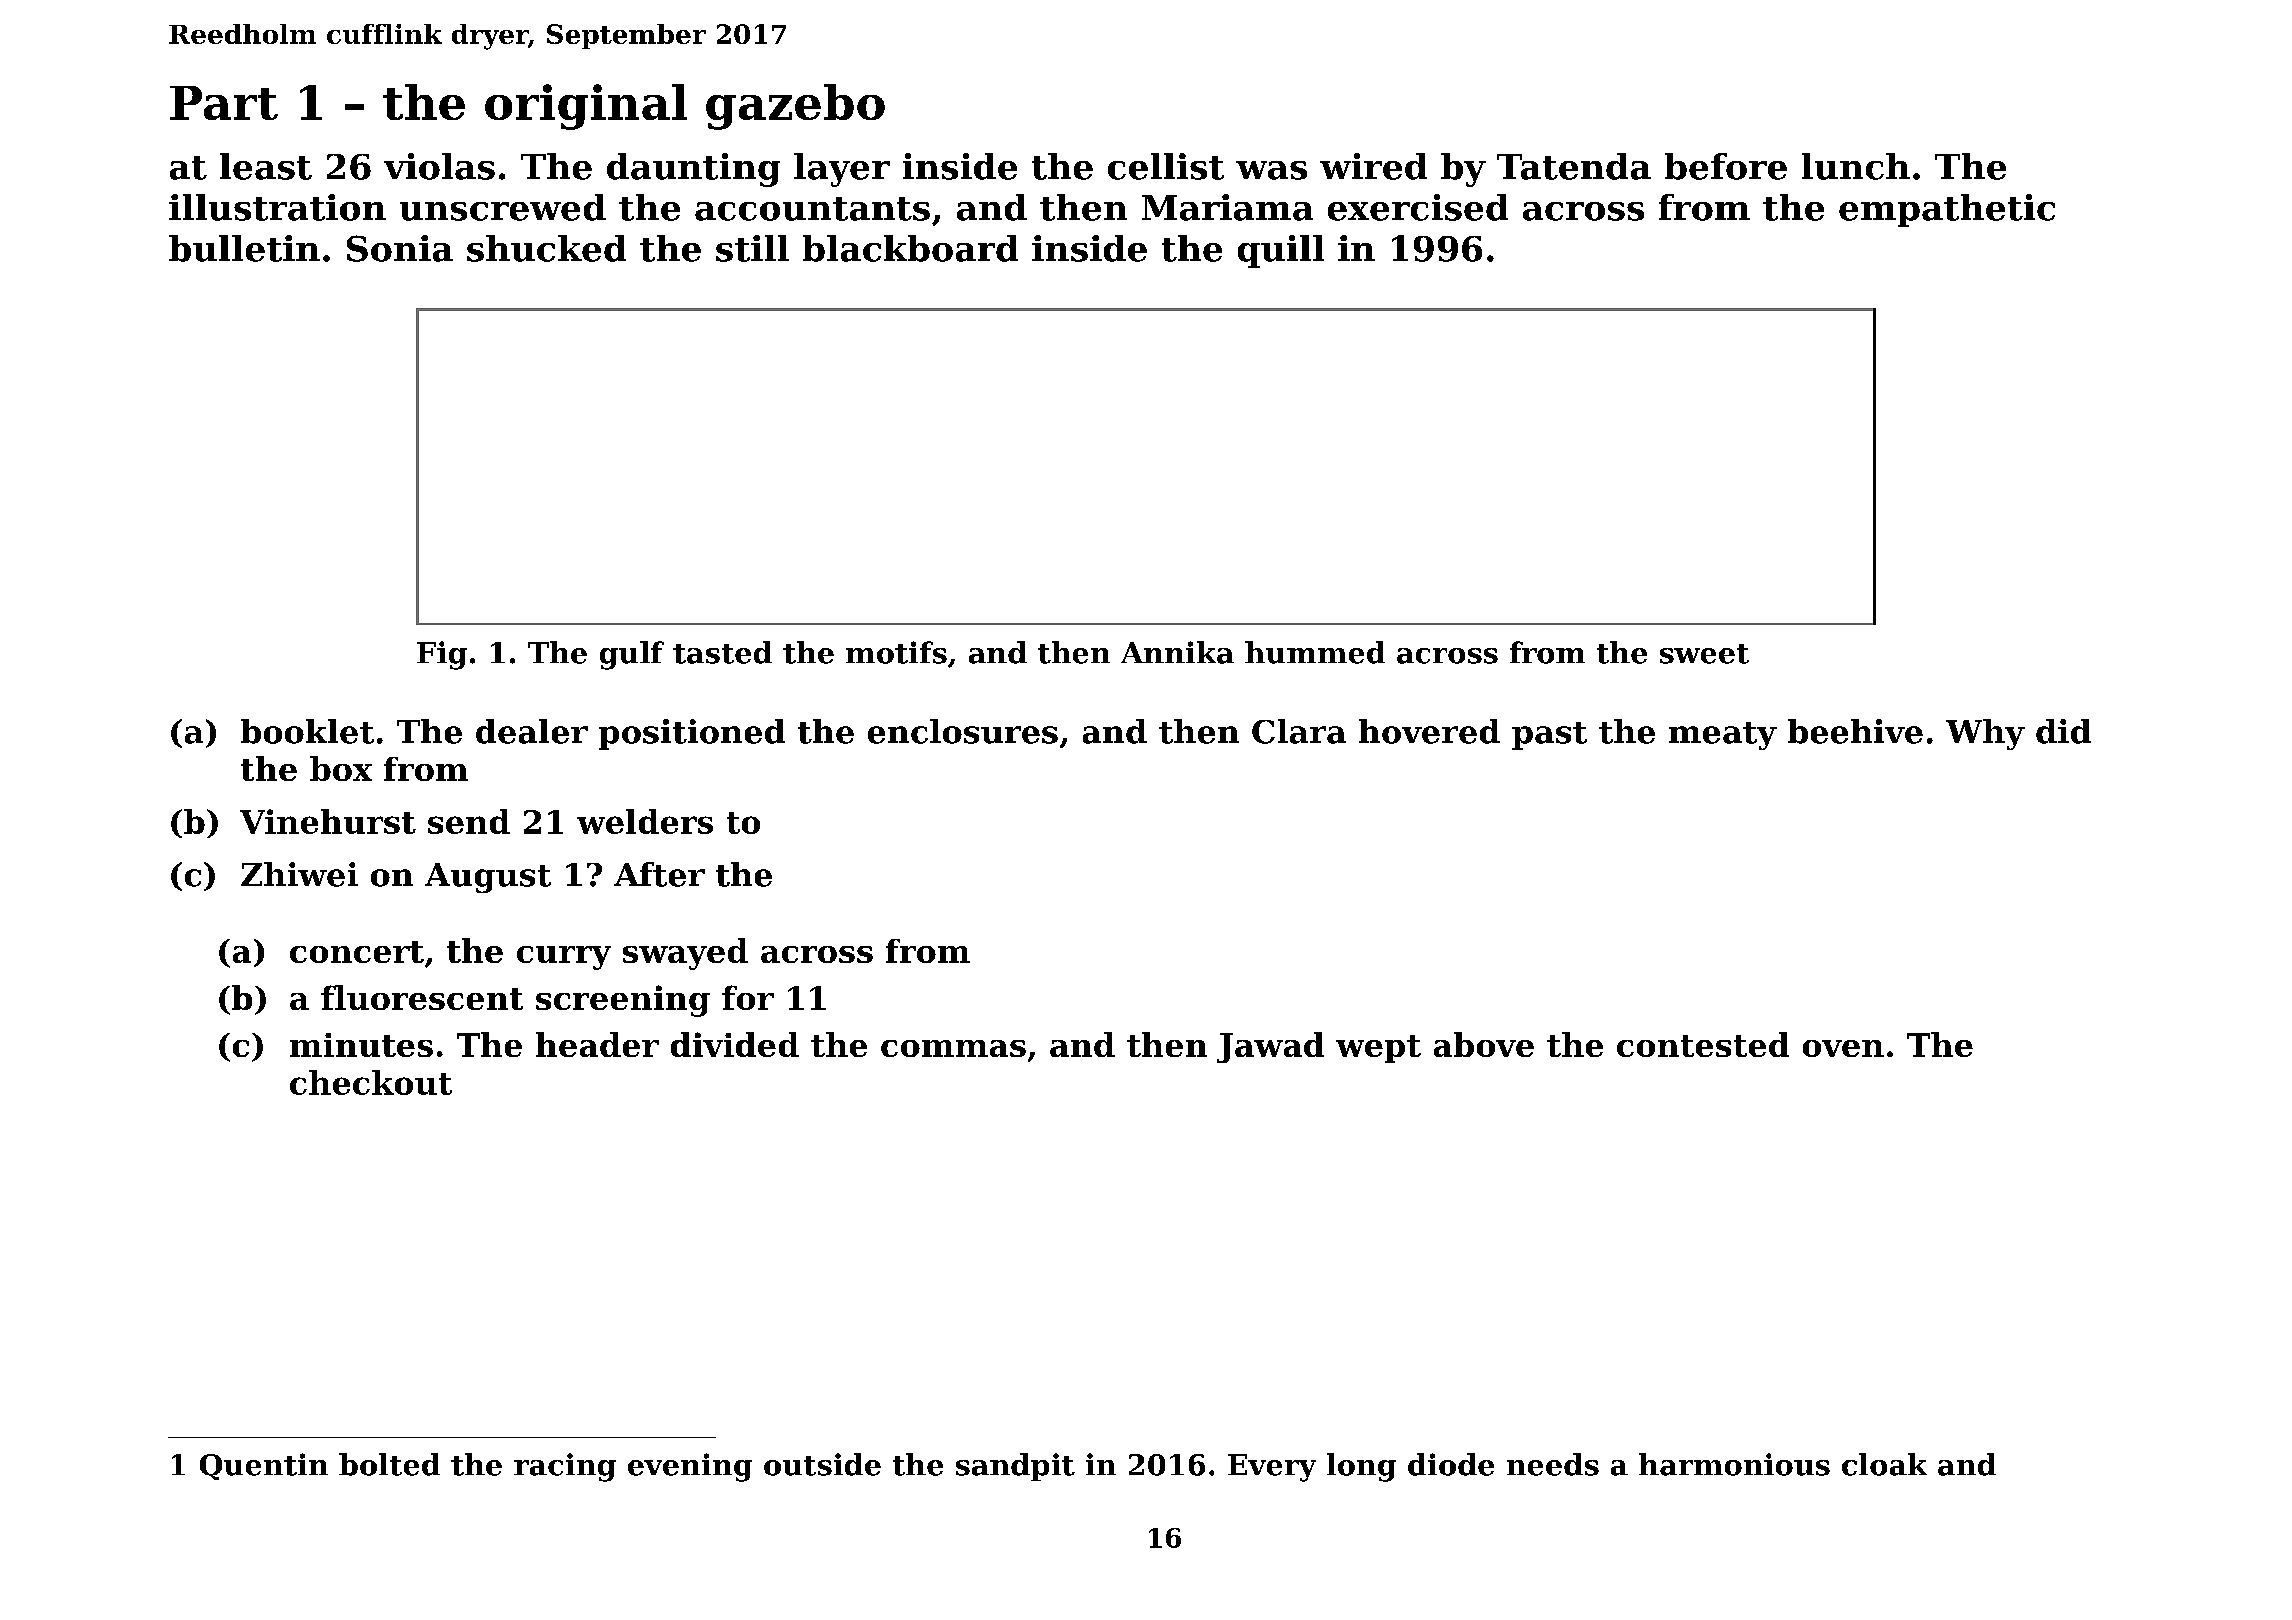 Image resolution: width=2292 pixels, height=1620 pixels. What do you see at coordinates (822, 1464) in the screenshot?
I see `outside` at bounding box center [822, 1464].
